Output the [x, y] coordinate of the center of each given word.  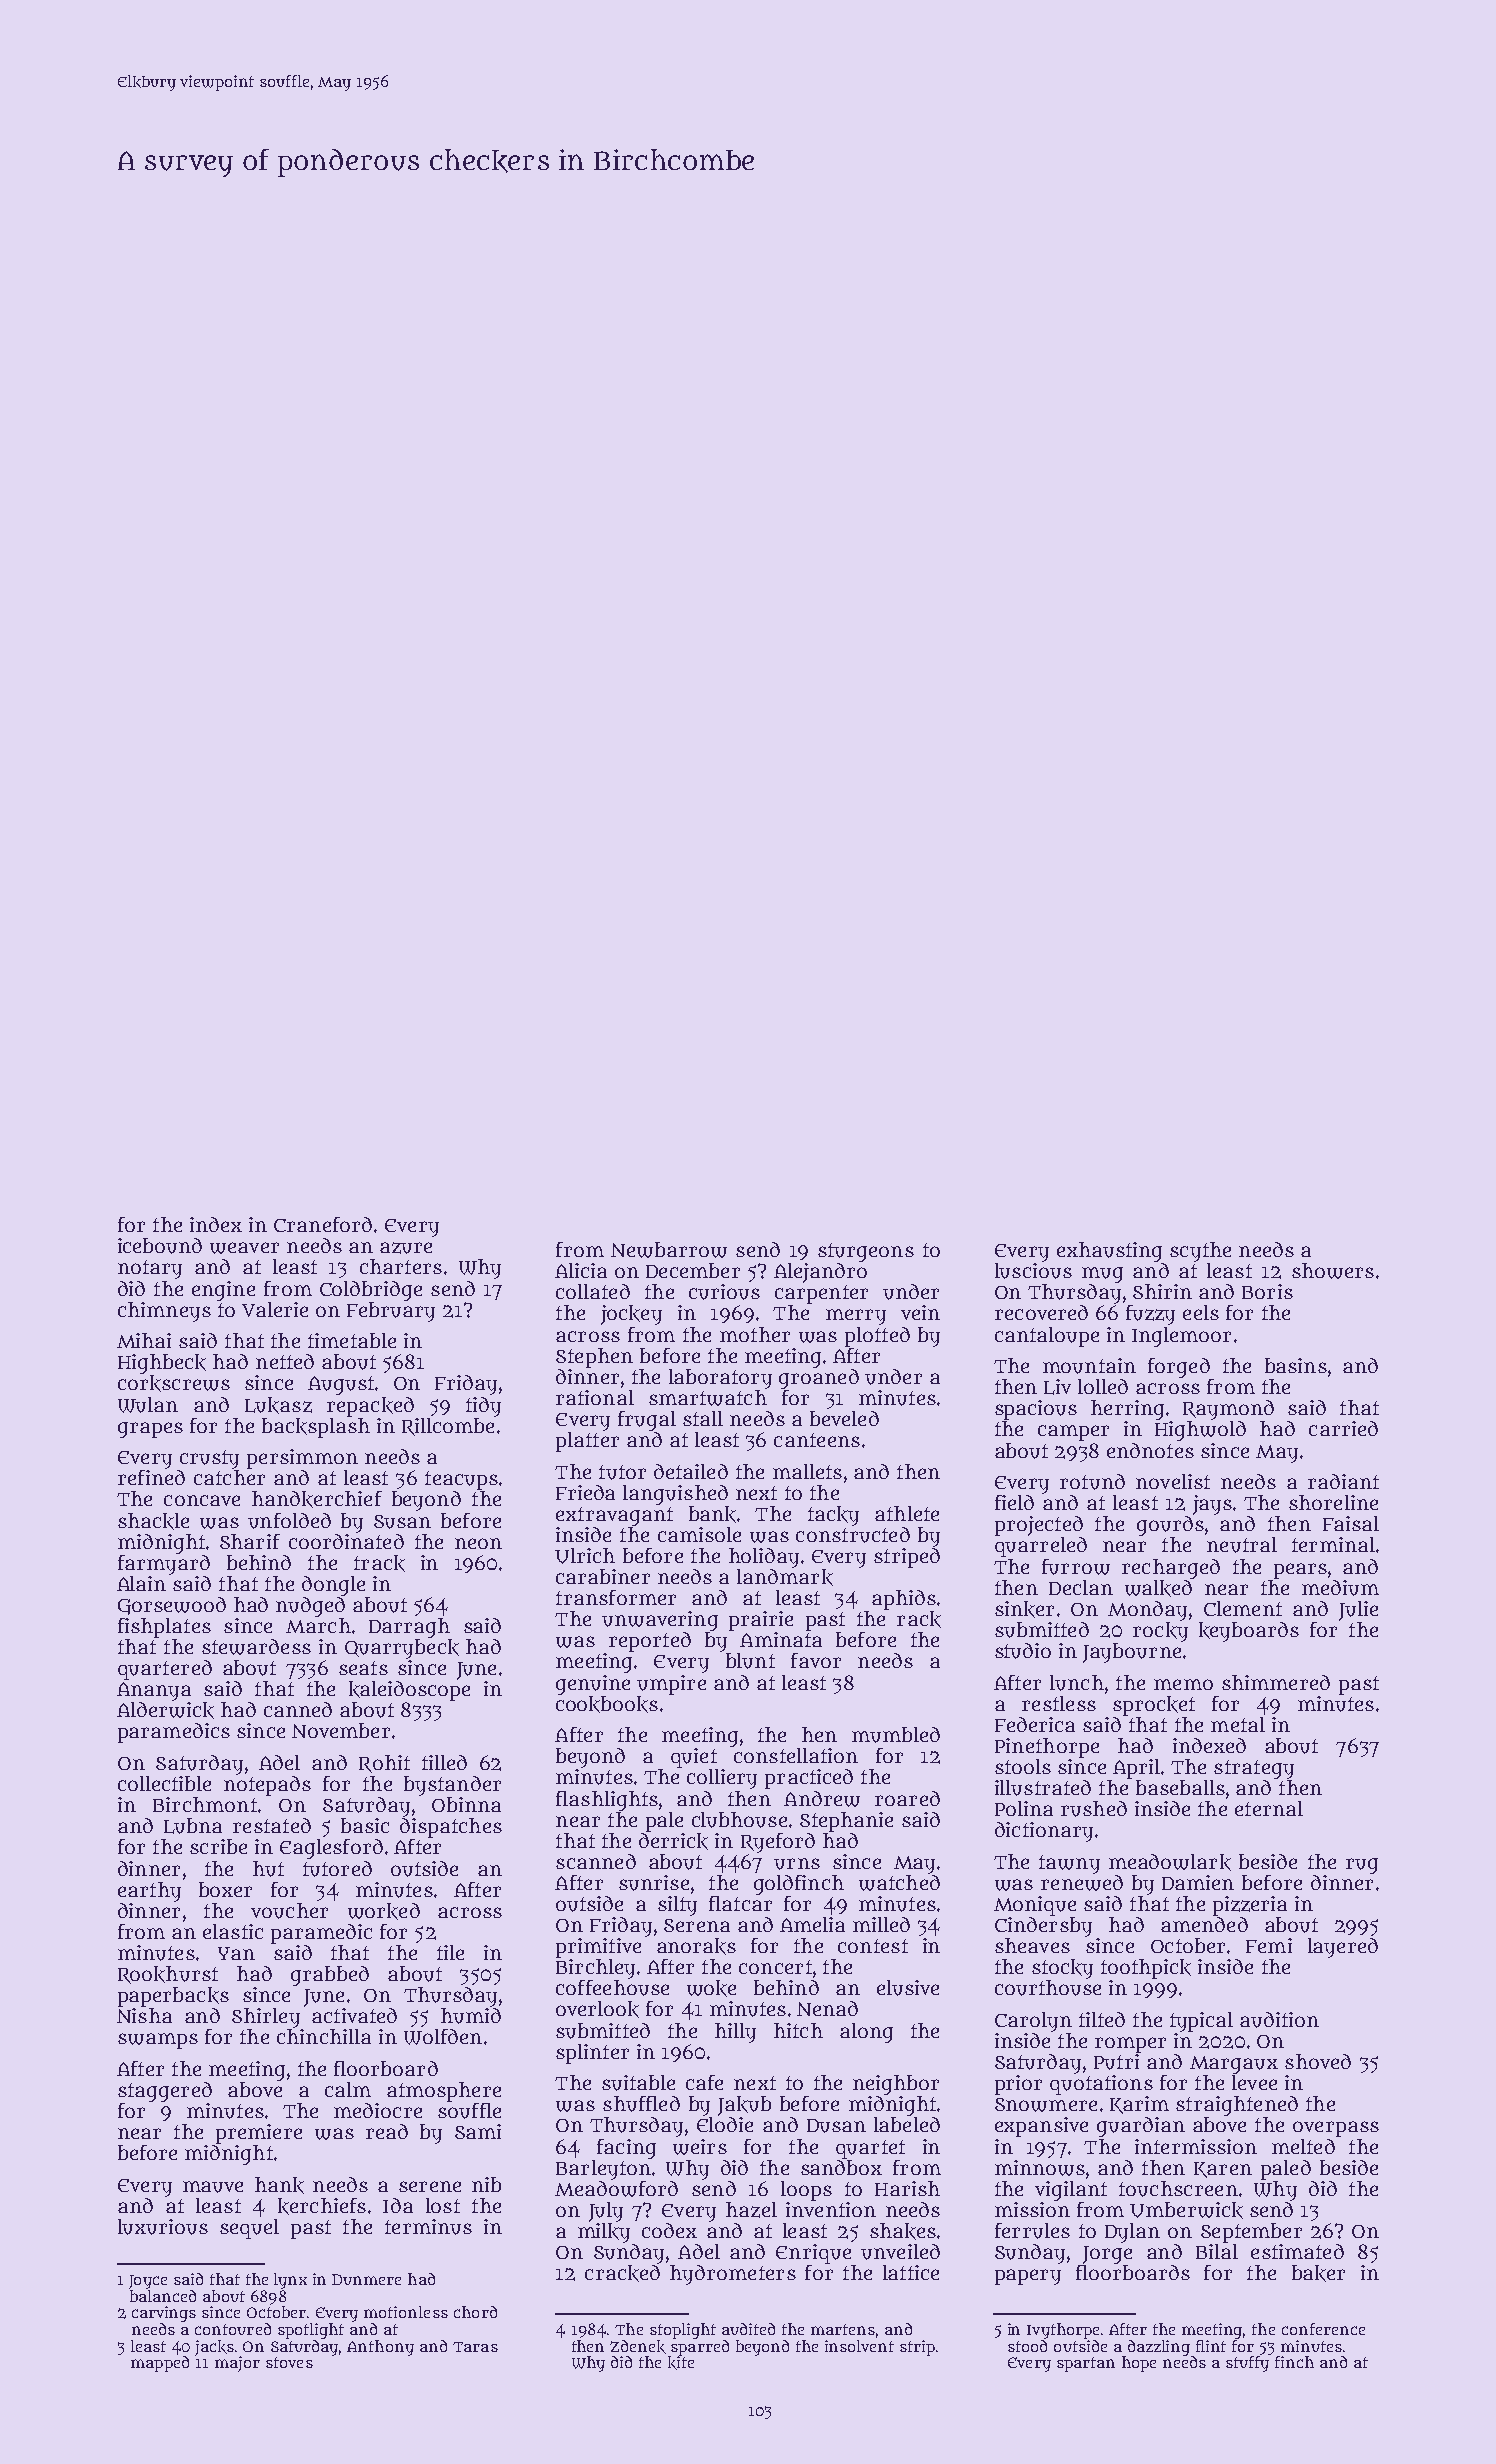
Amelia [812, 1924]
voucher [289, 1911]
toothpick [1146, 1969]
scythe [1200, 1252]
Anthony [380, 2348]
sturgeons [866, 1252]
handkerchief [317, 1499]
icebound [160, 1246]
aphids [904, 1600]
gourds [1170, 1526]
